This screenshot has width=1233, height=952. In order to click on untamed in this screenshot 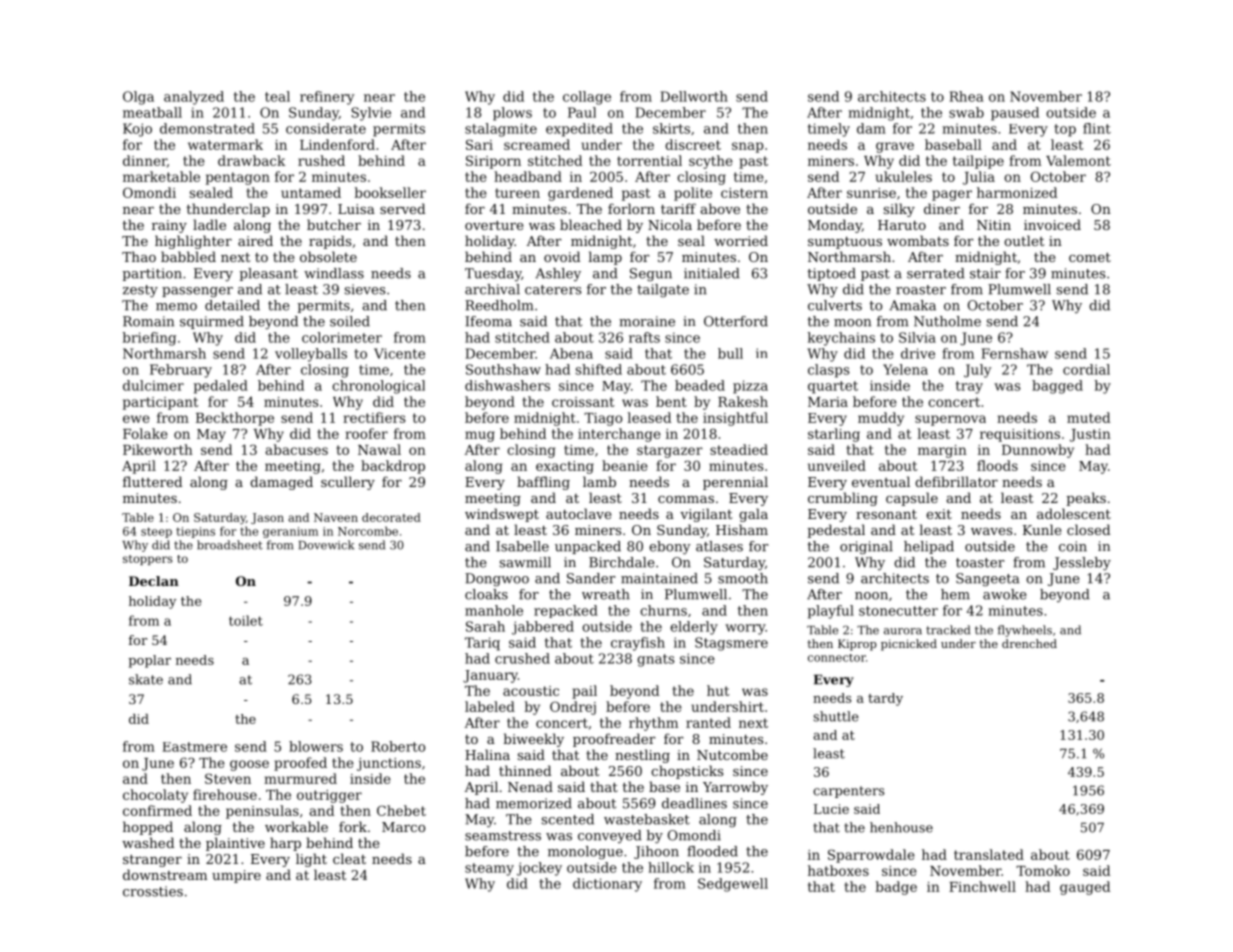, I will do `click(311, 192)`.
